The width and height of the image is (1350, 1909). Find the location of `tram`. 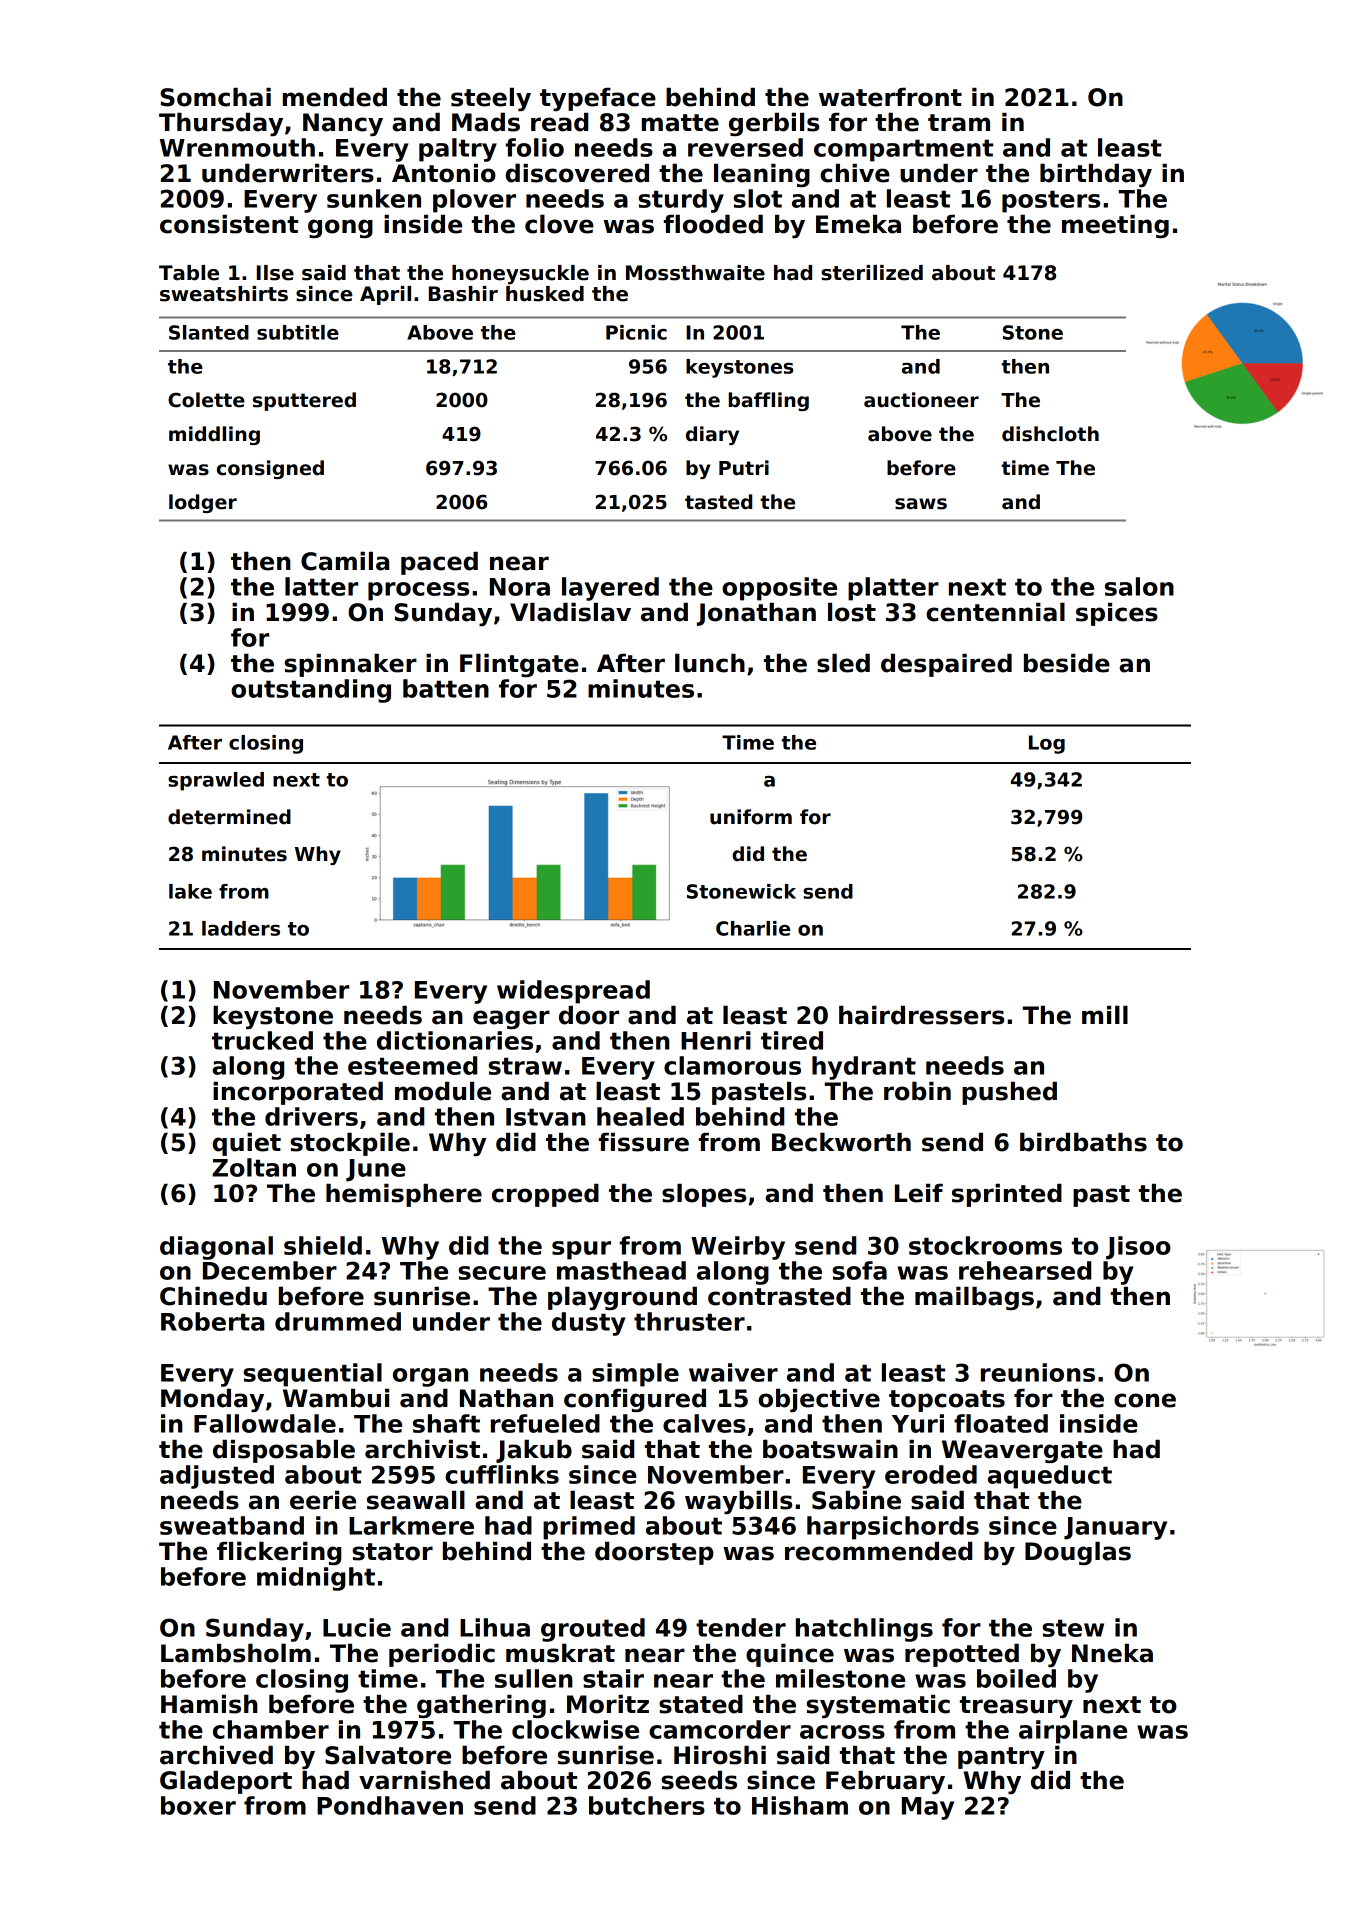

tram is located at coordinates (959, 123).
